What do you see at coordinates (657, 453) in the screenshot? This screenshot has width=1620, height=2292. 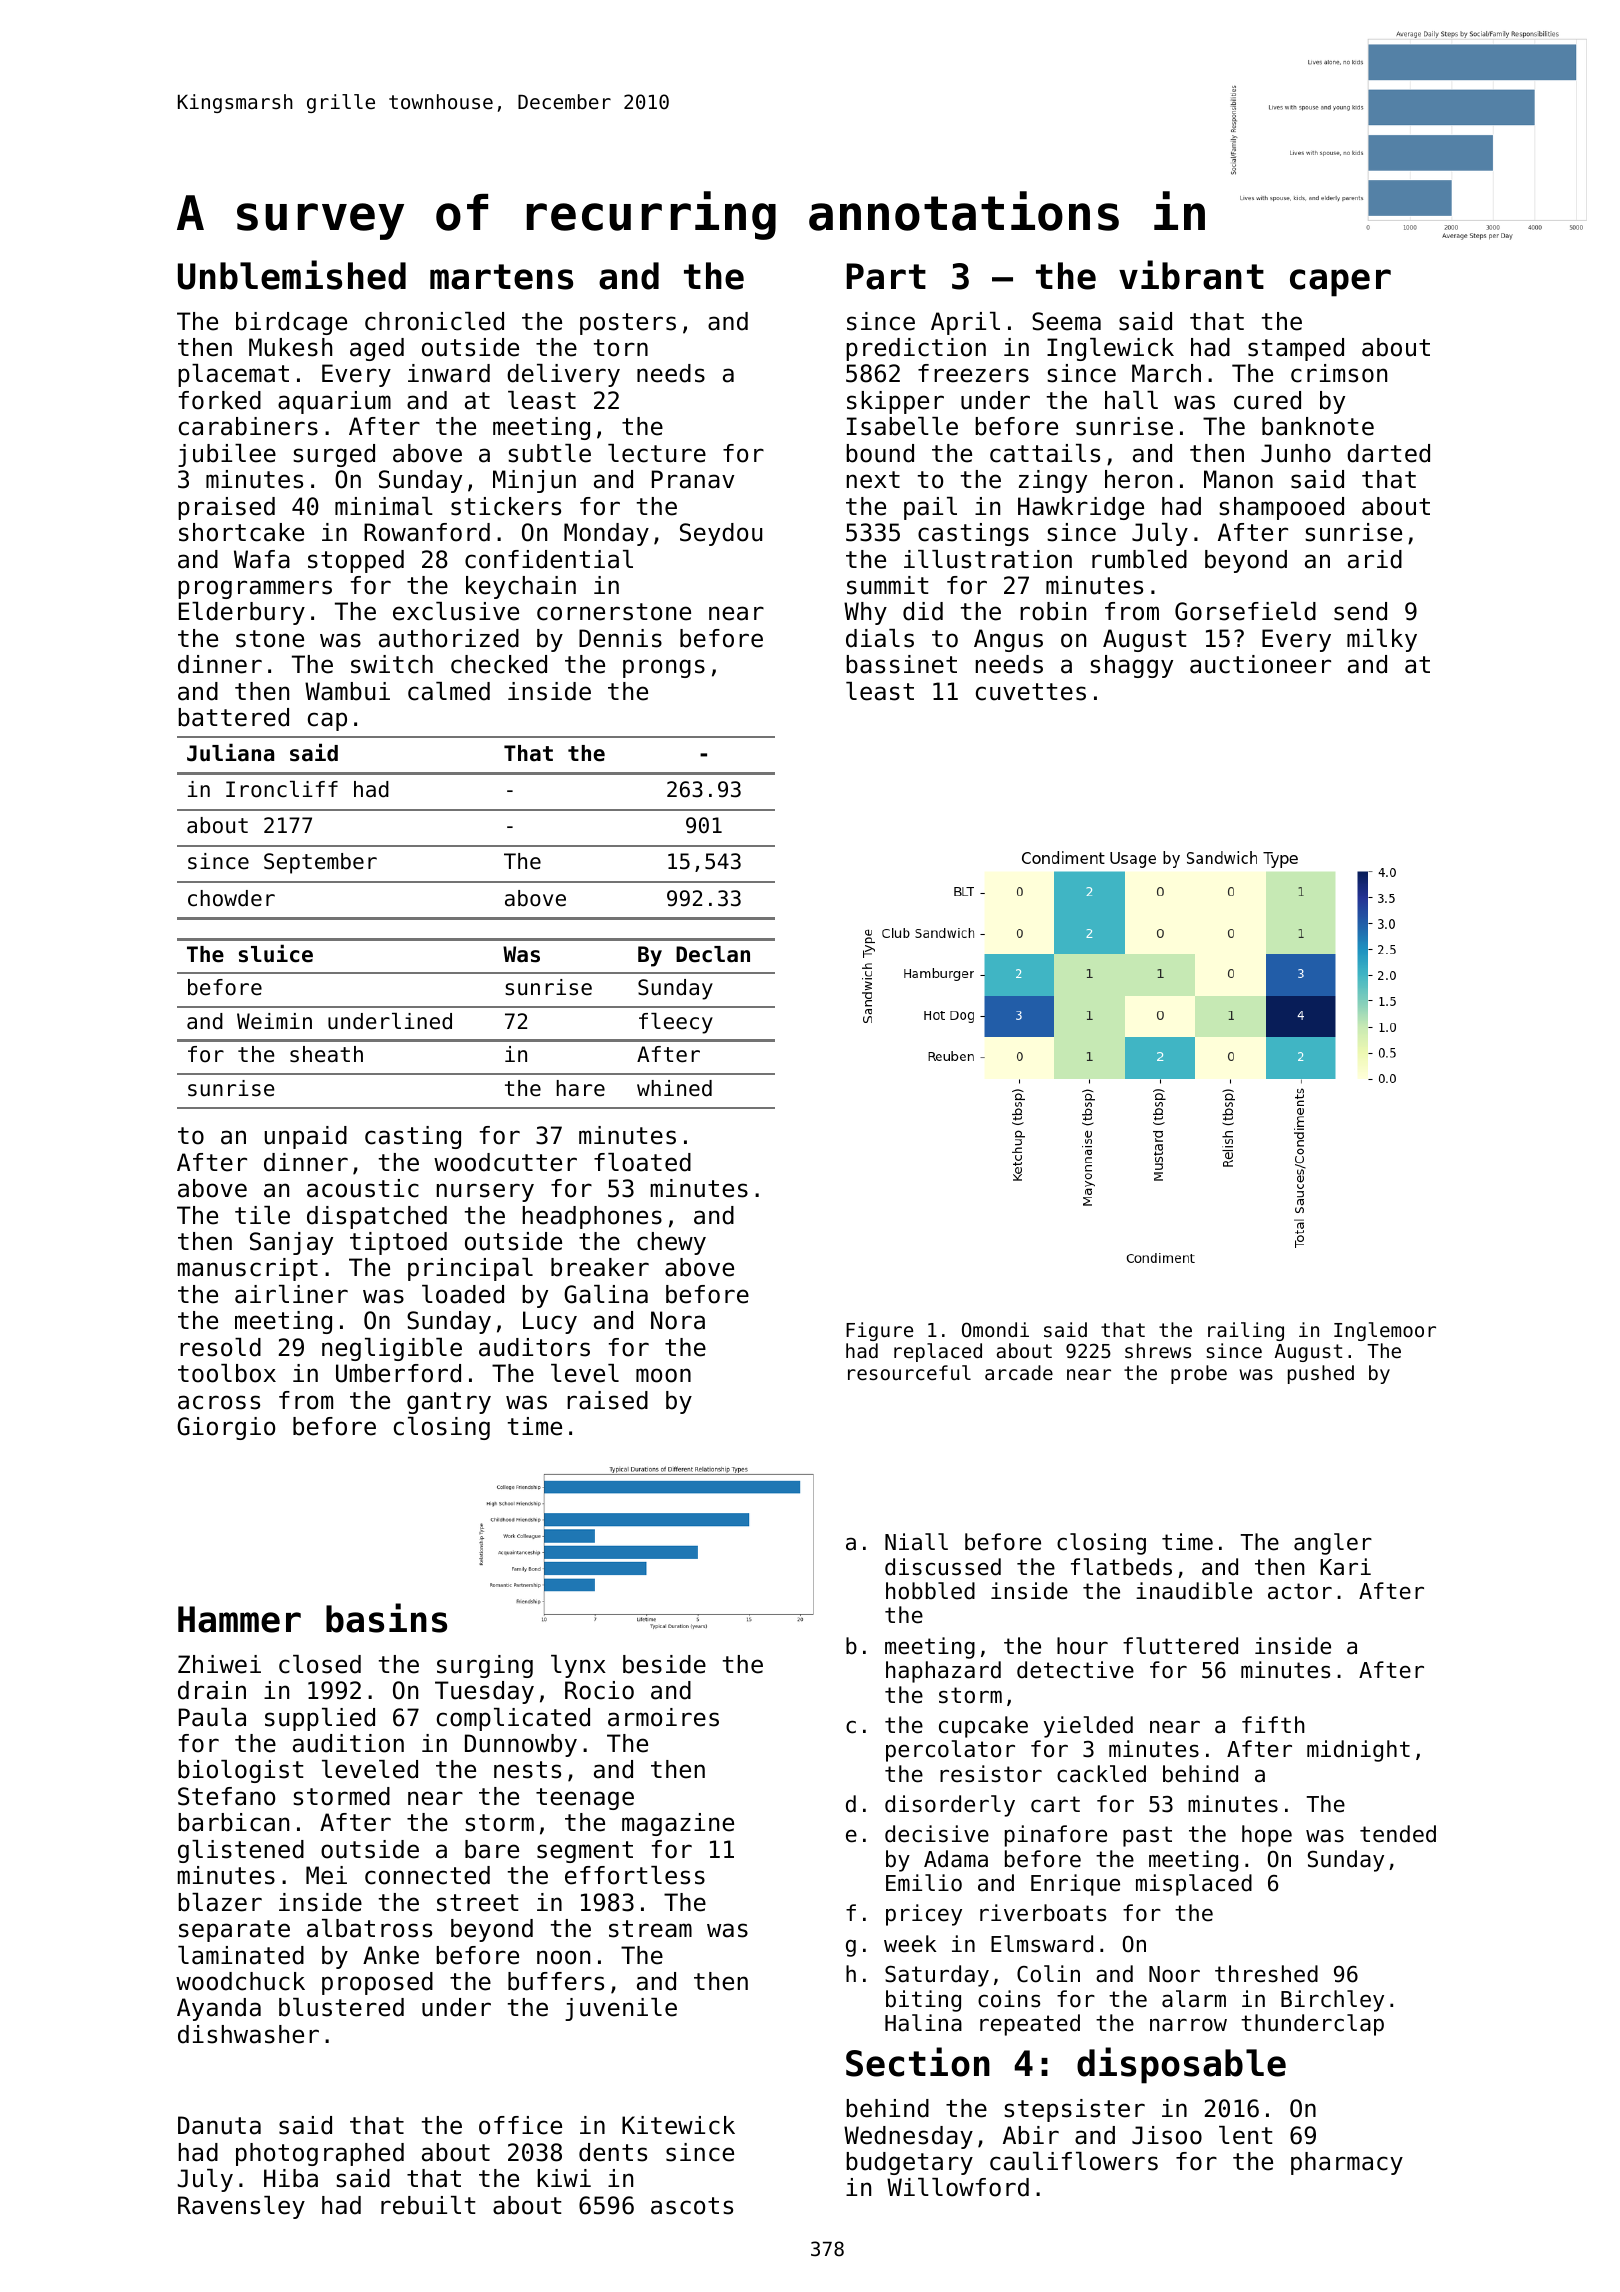 I see `lecture` at bounding box center [657, 453].
